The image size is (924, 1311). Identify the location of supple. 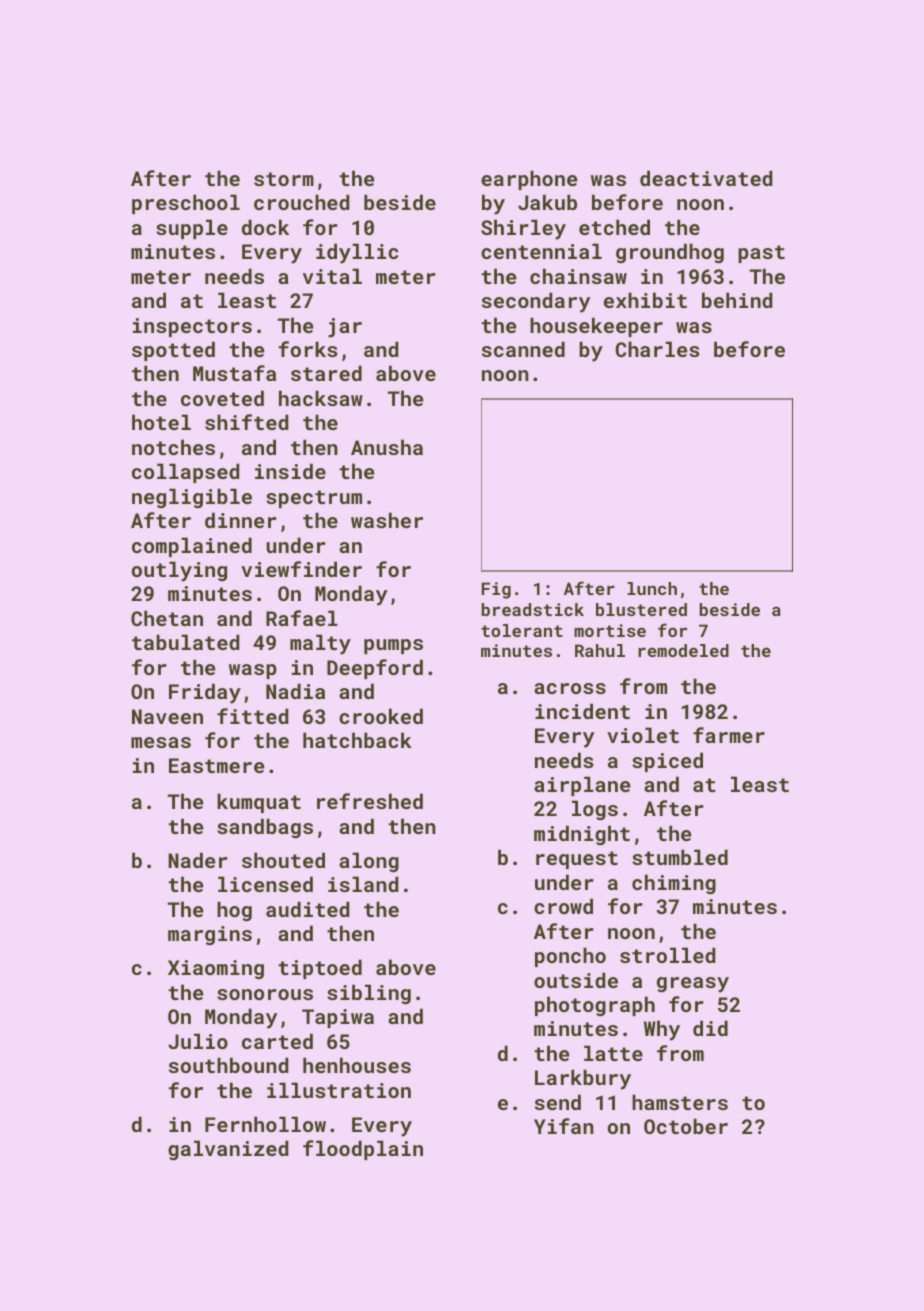
(192, 229).
